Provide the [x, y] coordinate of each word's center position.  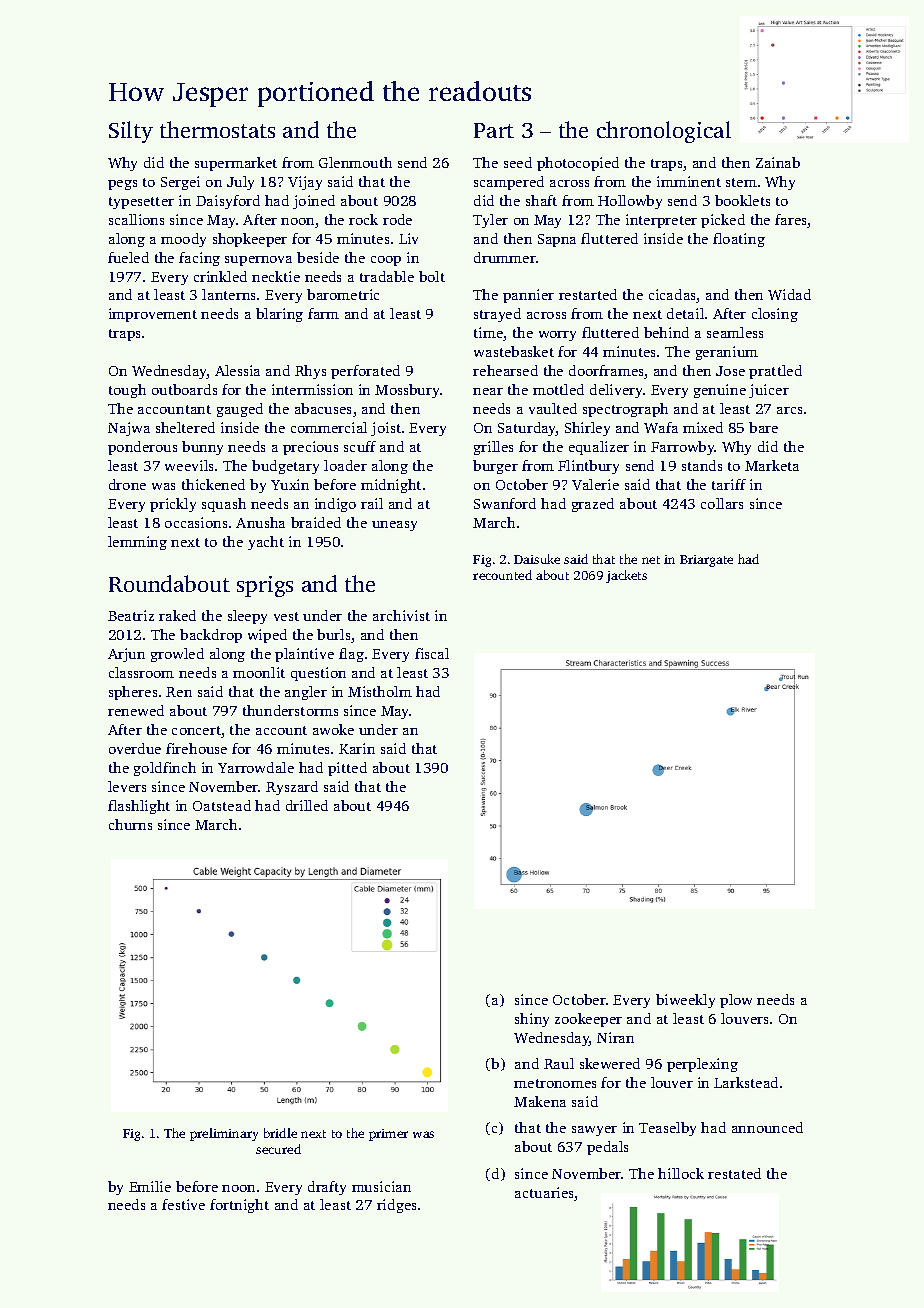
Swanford [505, 503]
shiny [532, 1020]
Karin [357, 748]
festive [183, 1204]
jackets [626, 576]
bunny [202, 448]
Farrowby [683, 448]
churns [130, 824]
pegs [122, 185]
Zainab [778, 162]
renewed [136, 710]
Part [494, 130]
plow [736, 1001]
